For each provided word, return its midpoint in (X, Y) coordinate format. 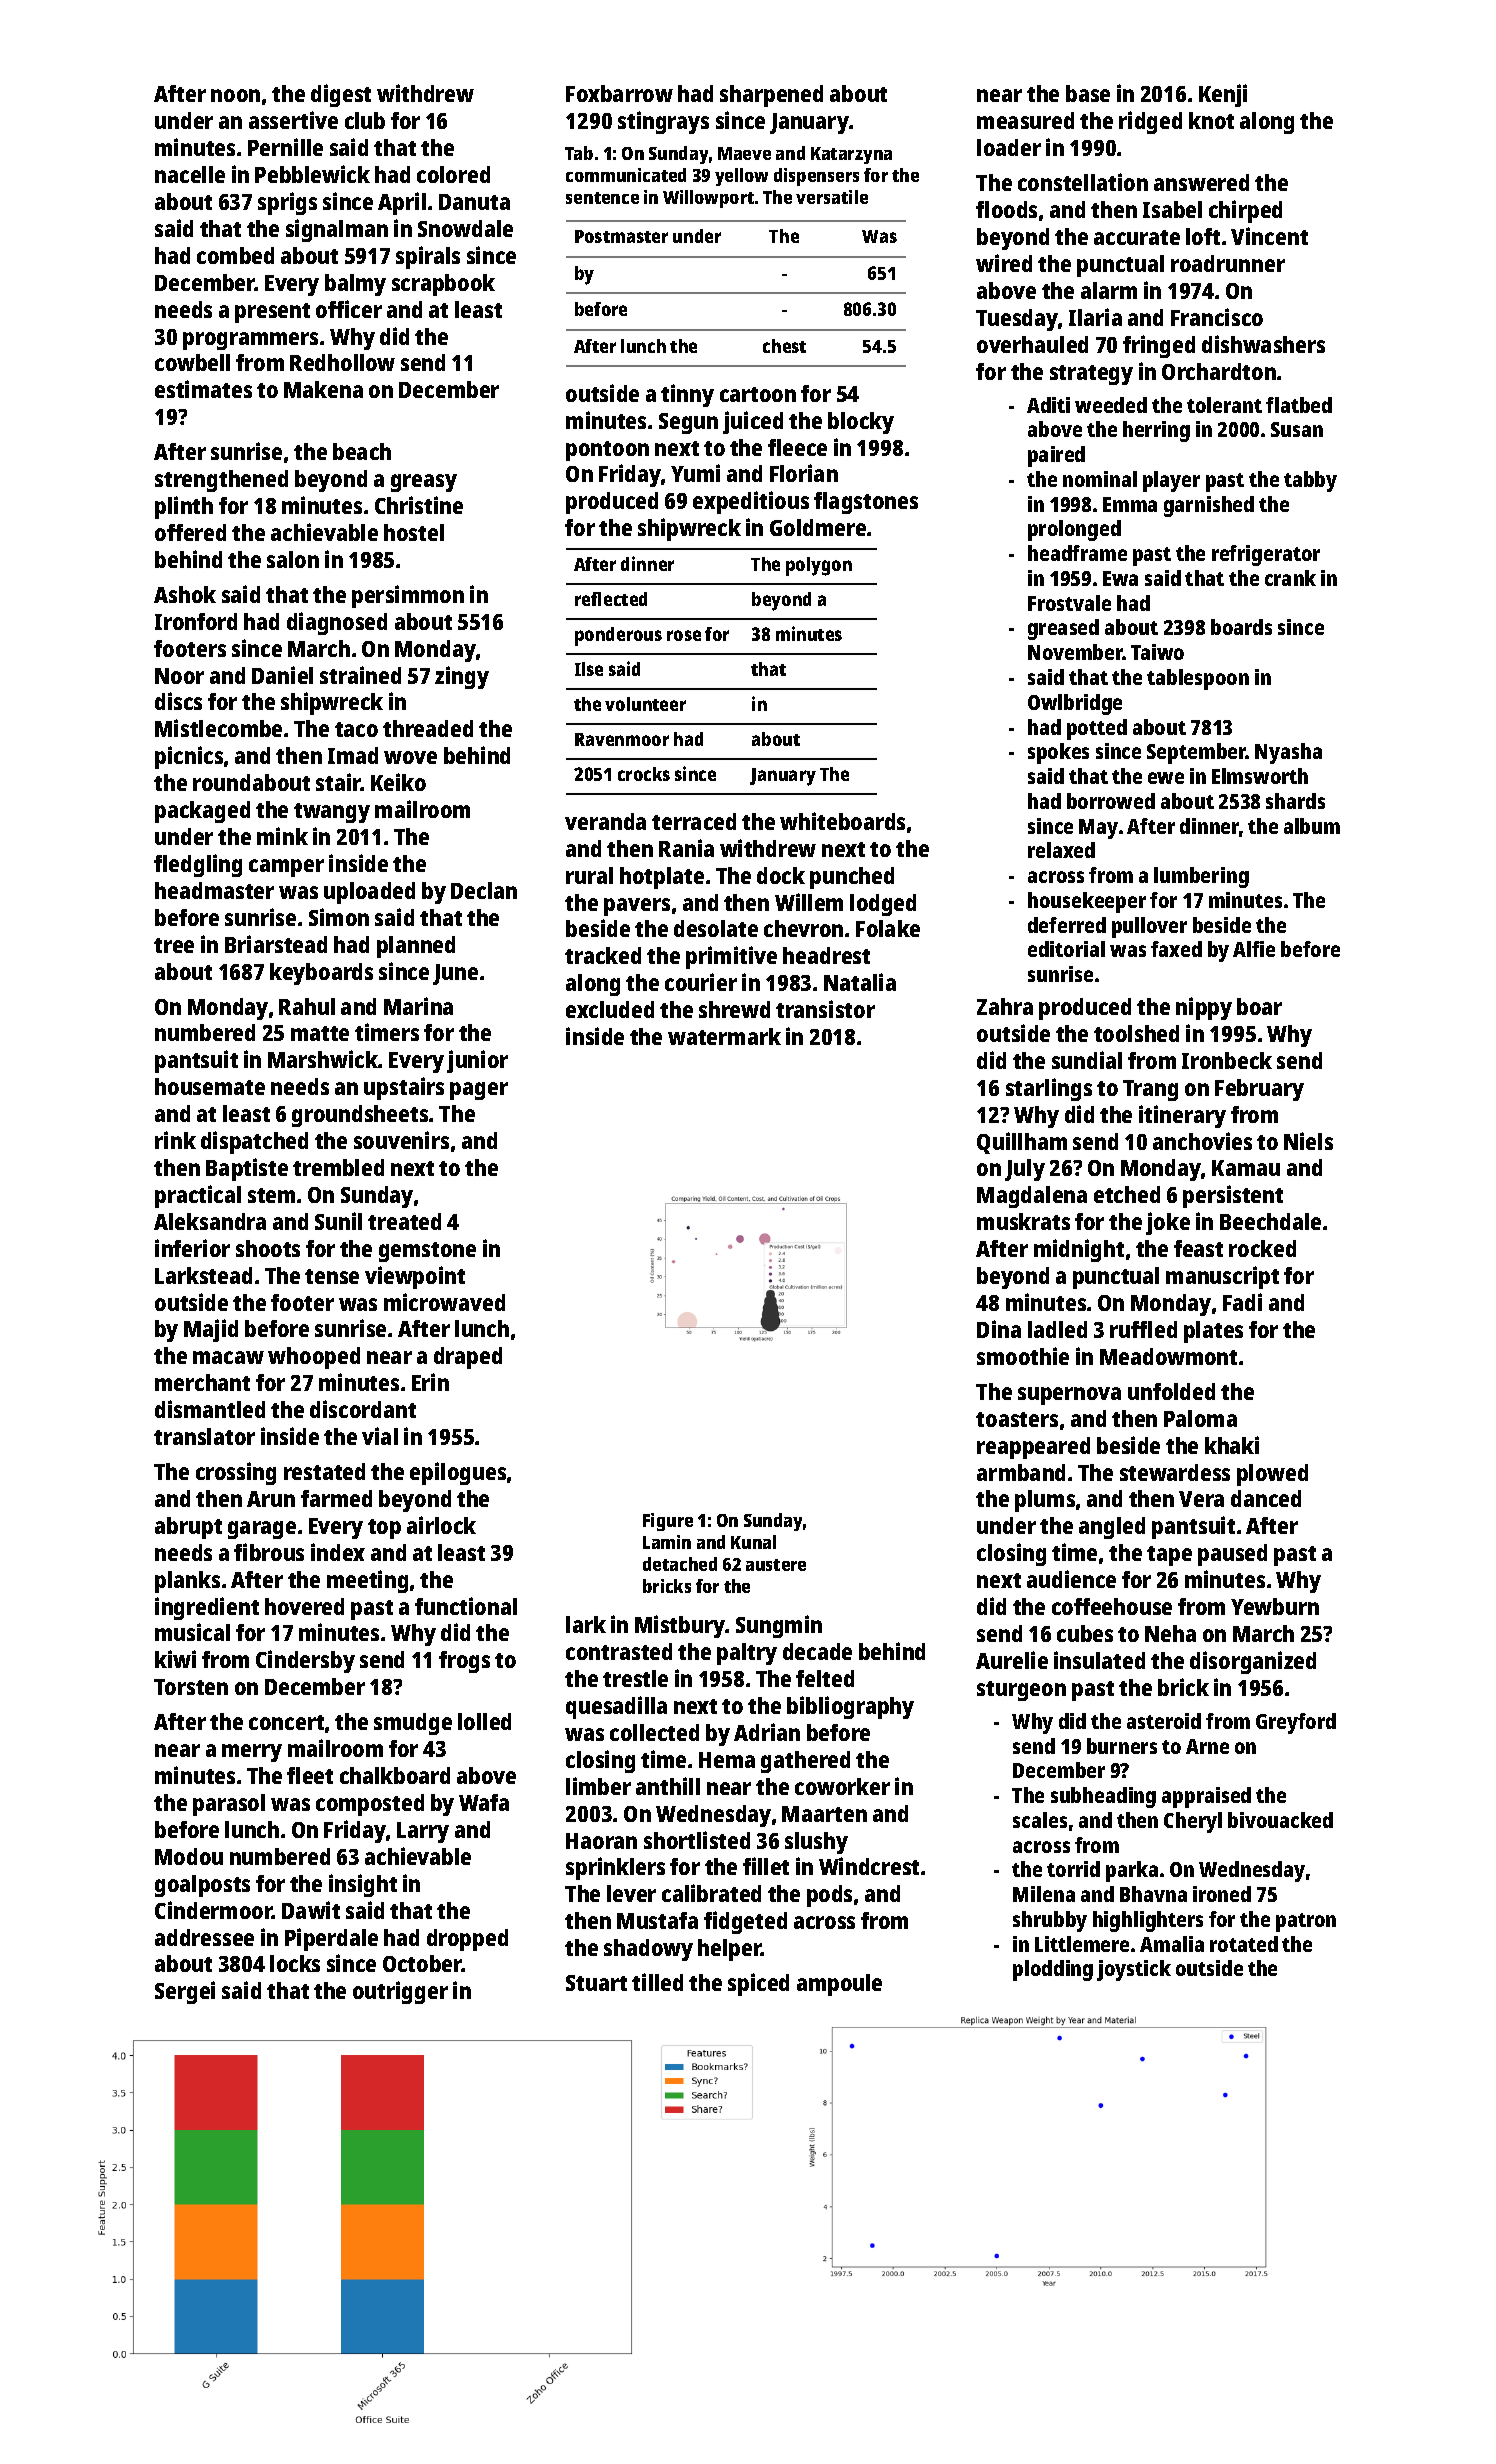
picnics (189, 757)
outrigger (400, 1992)
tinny (687, 395)
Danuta (474, 202)
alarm (1109, 290)
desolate (716, 928)
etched (1127, 1194)
